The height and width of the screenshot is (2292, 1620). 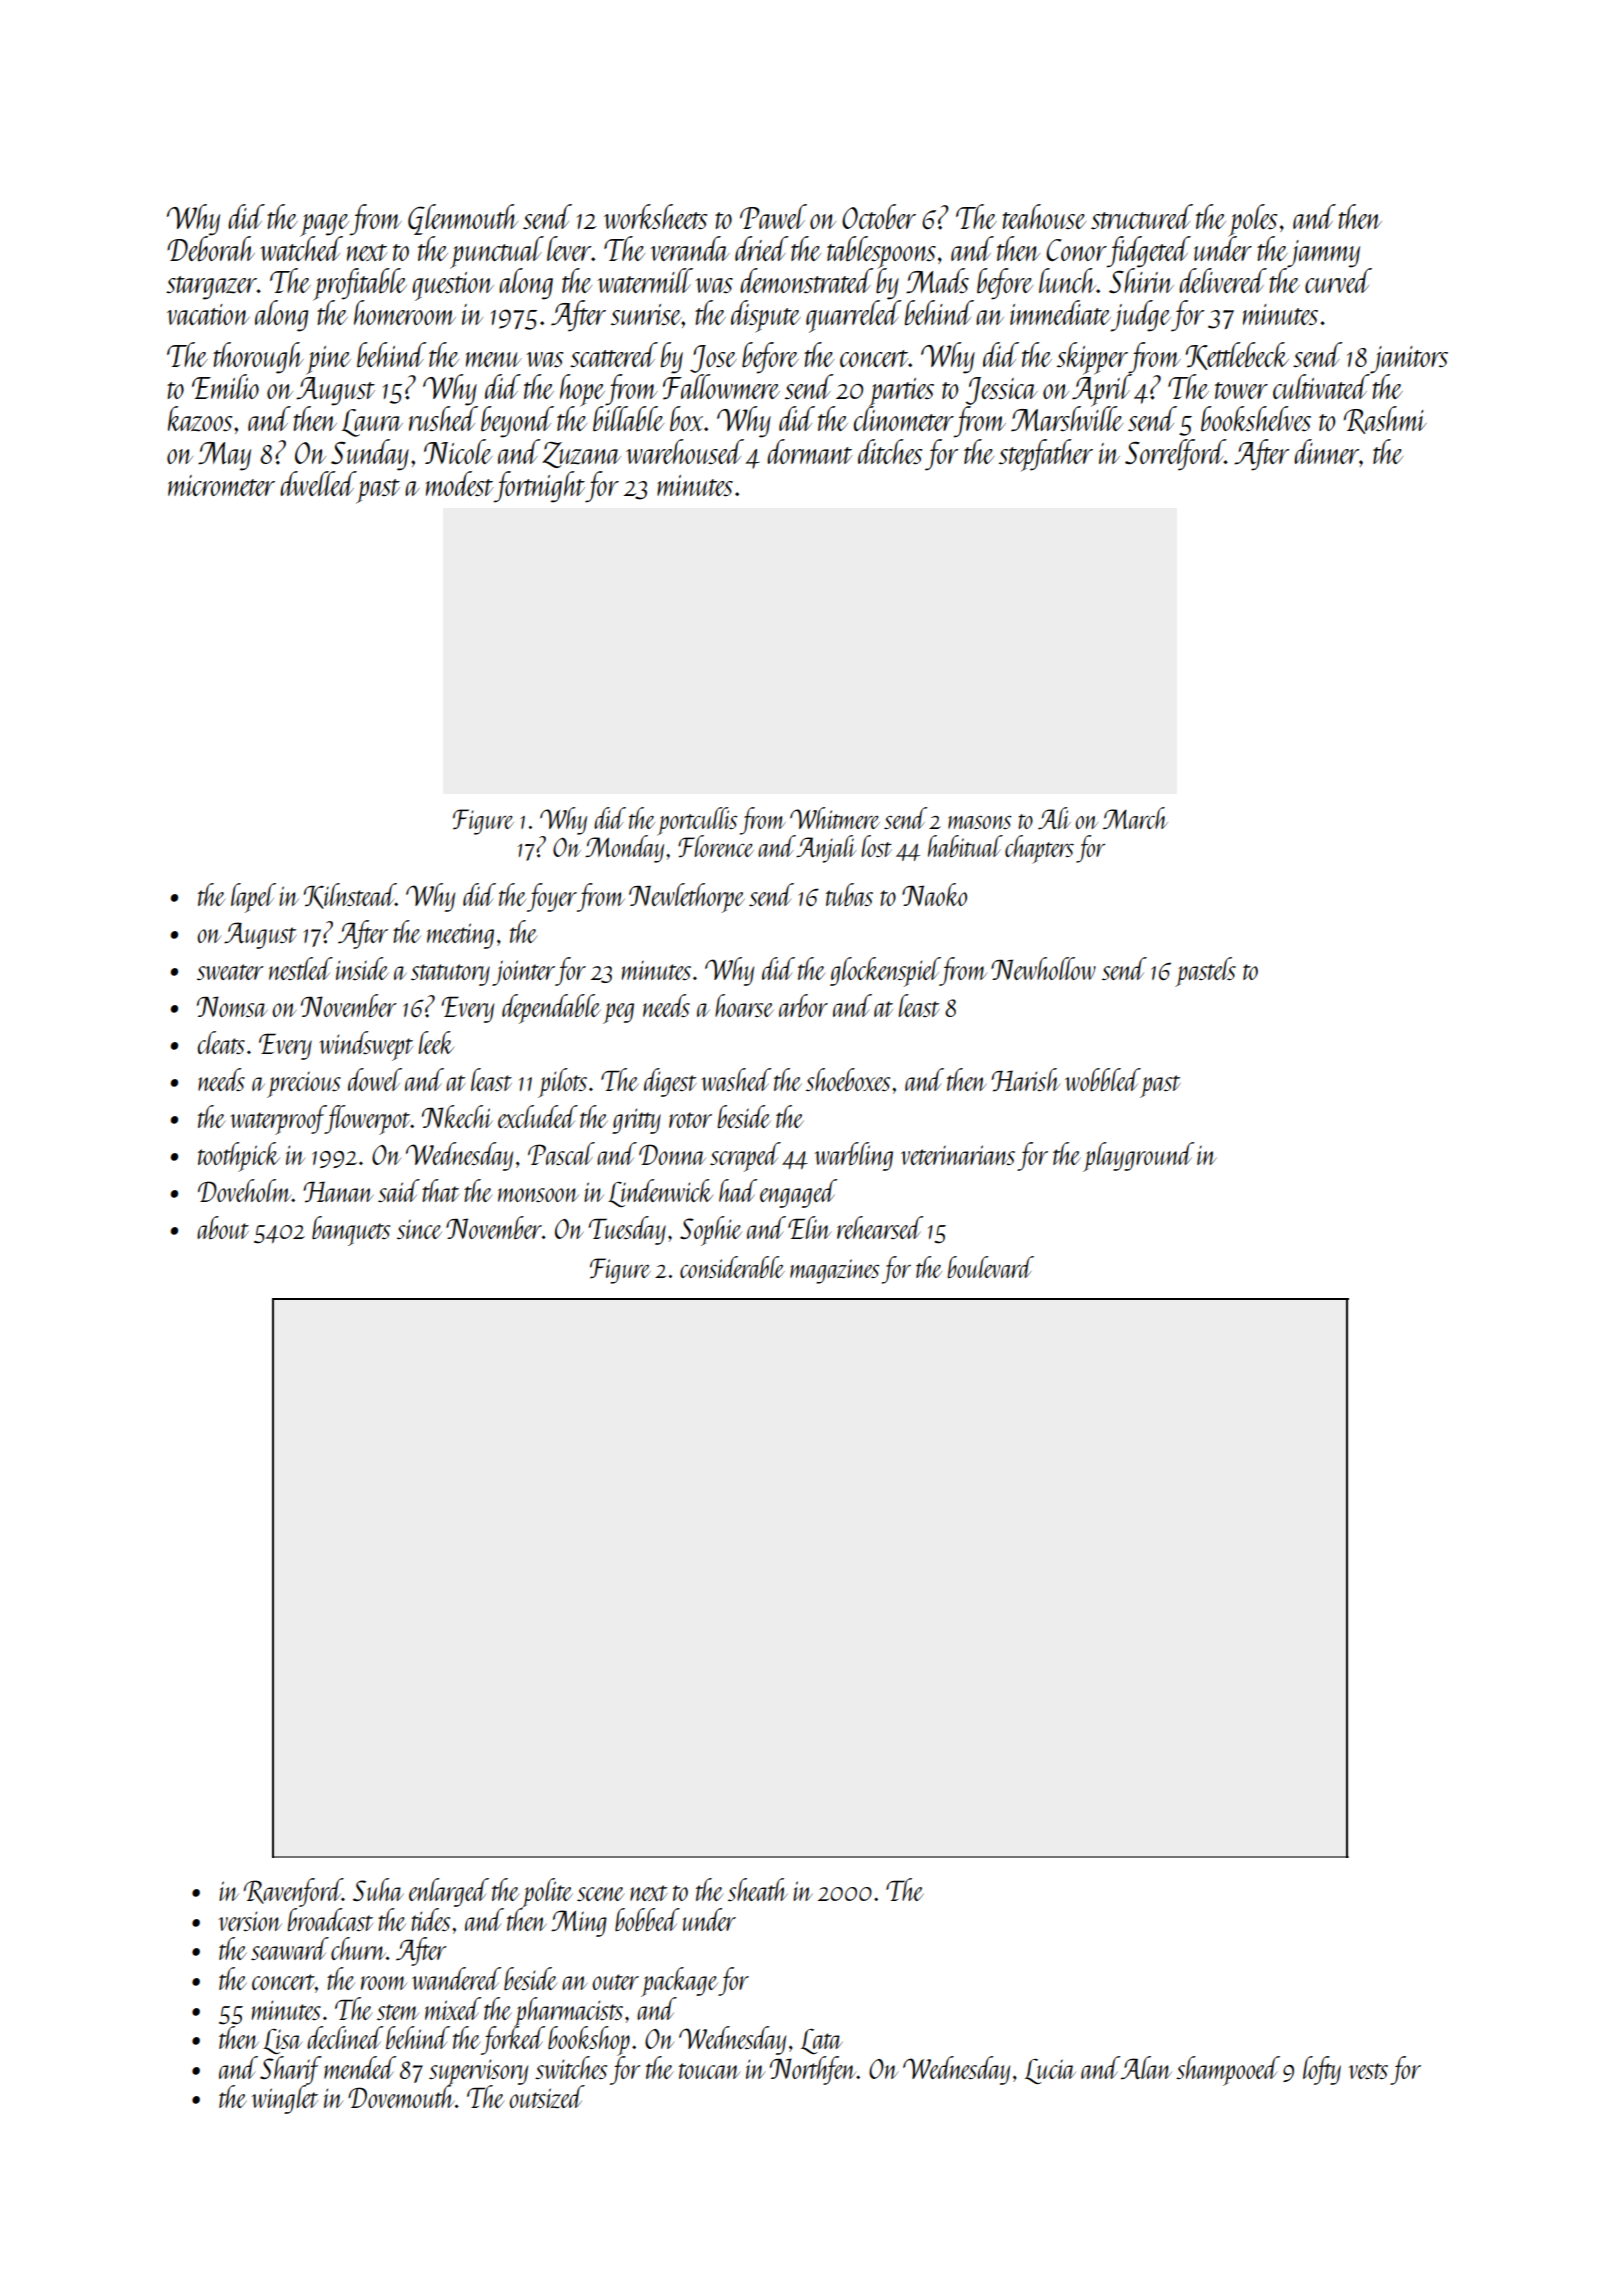 I want to click on Glenmouth, so click(x=463, y=219).
